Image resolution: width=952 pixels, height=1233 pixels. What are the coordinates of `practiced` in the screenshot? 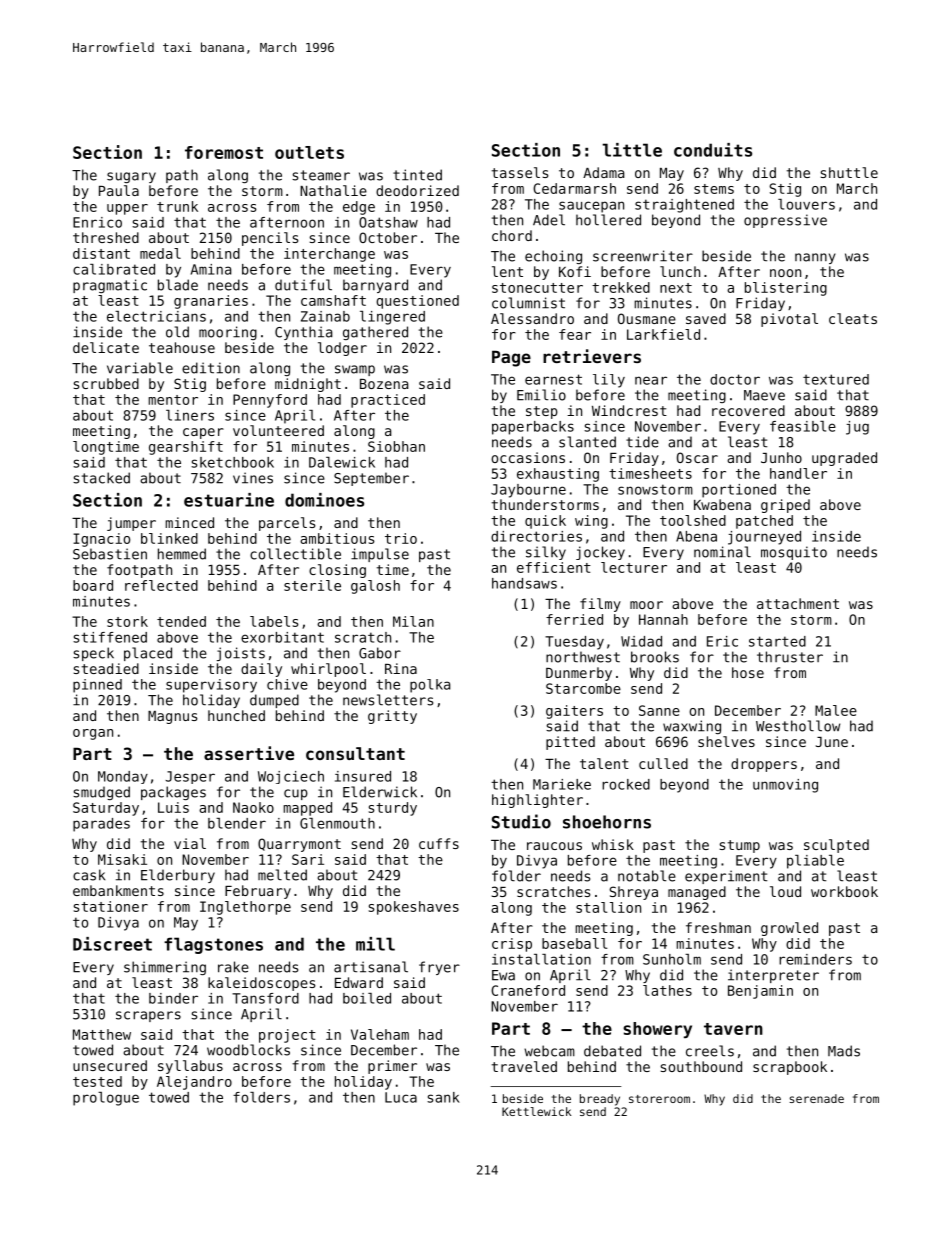 It's located at (388, 401).
